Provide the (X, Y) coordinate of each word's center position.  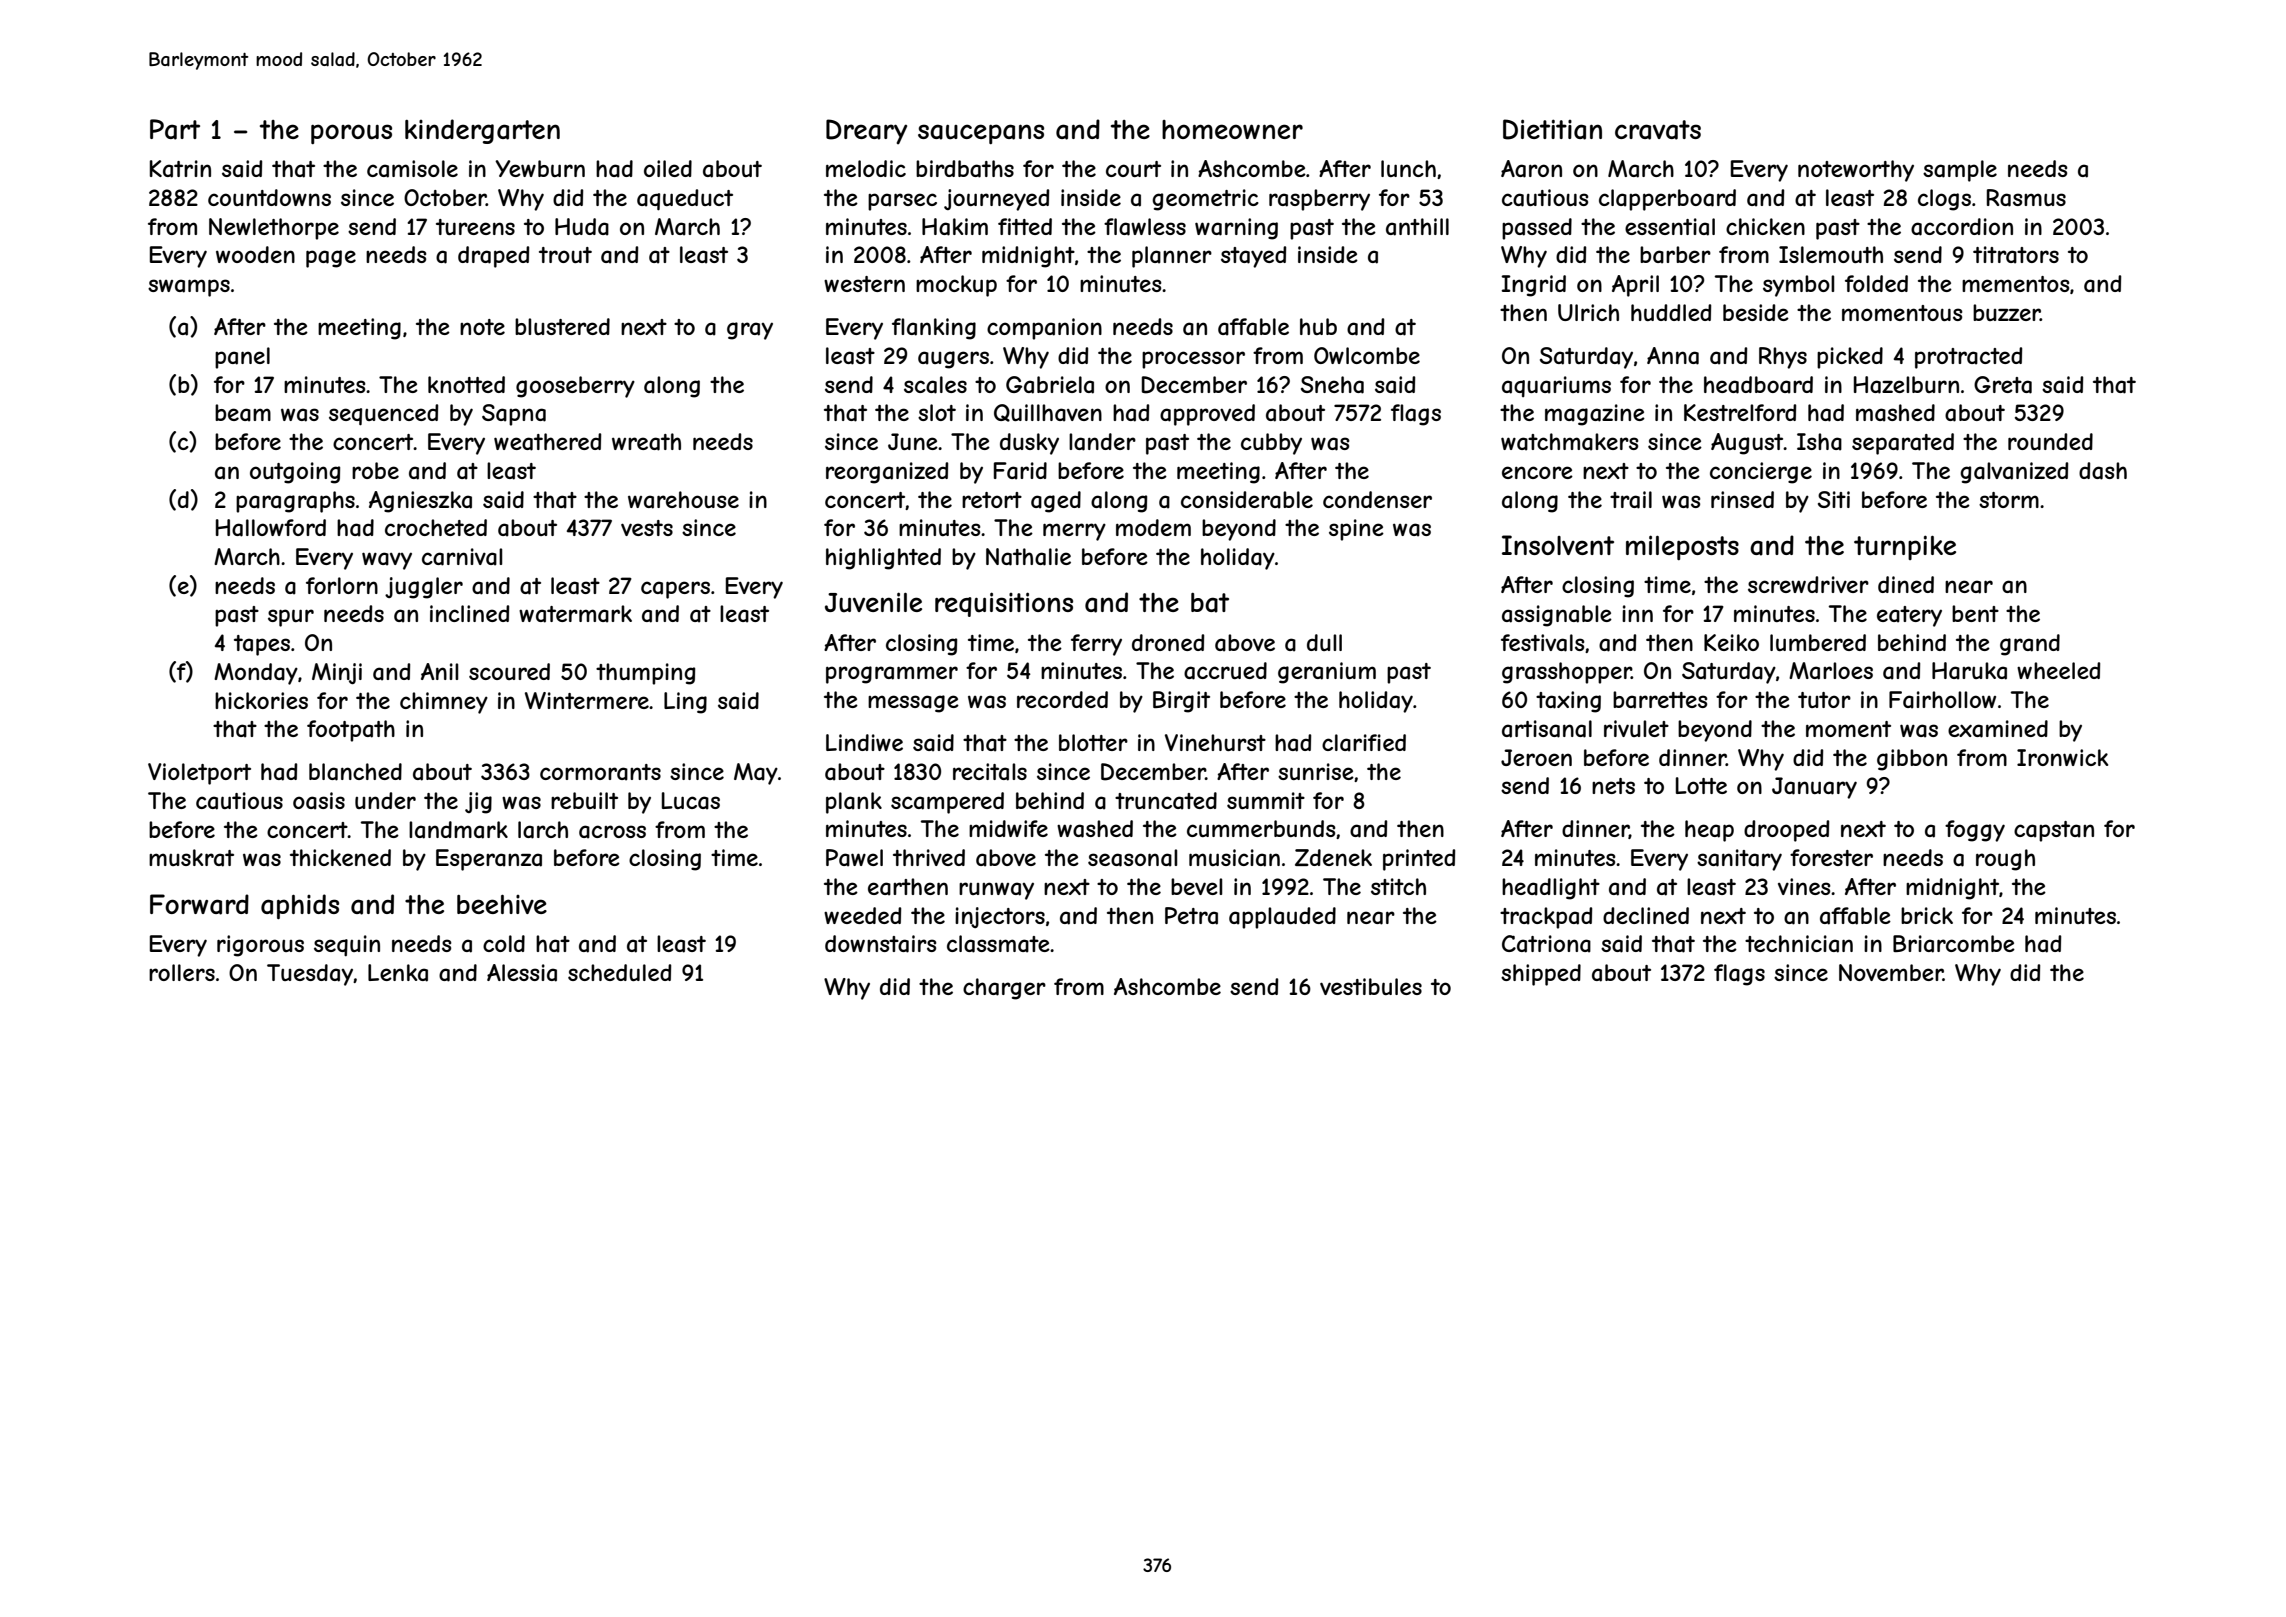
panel (242, 358)
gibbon (1912, 760)
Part (175, 129)
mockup (956, 286)
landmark (458, 830)
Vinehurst (1215, 742)
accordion (1962, 227)
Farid (1020, 471)
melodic (866, 168)
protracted (1968, 358)
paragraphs (295, 502)
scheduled (619, 972)
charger (1004, 989)
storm (2009, 500)
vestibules (1371, 986)
